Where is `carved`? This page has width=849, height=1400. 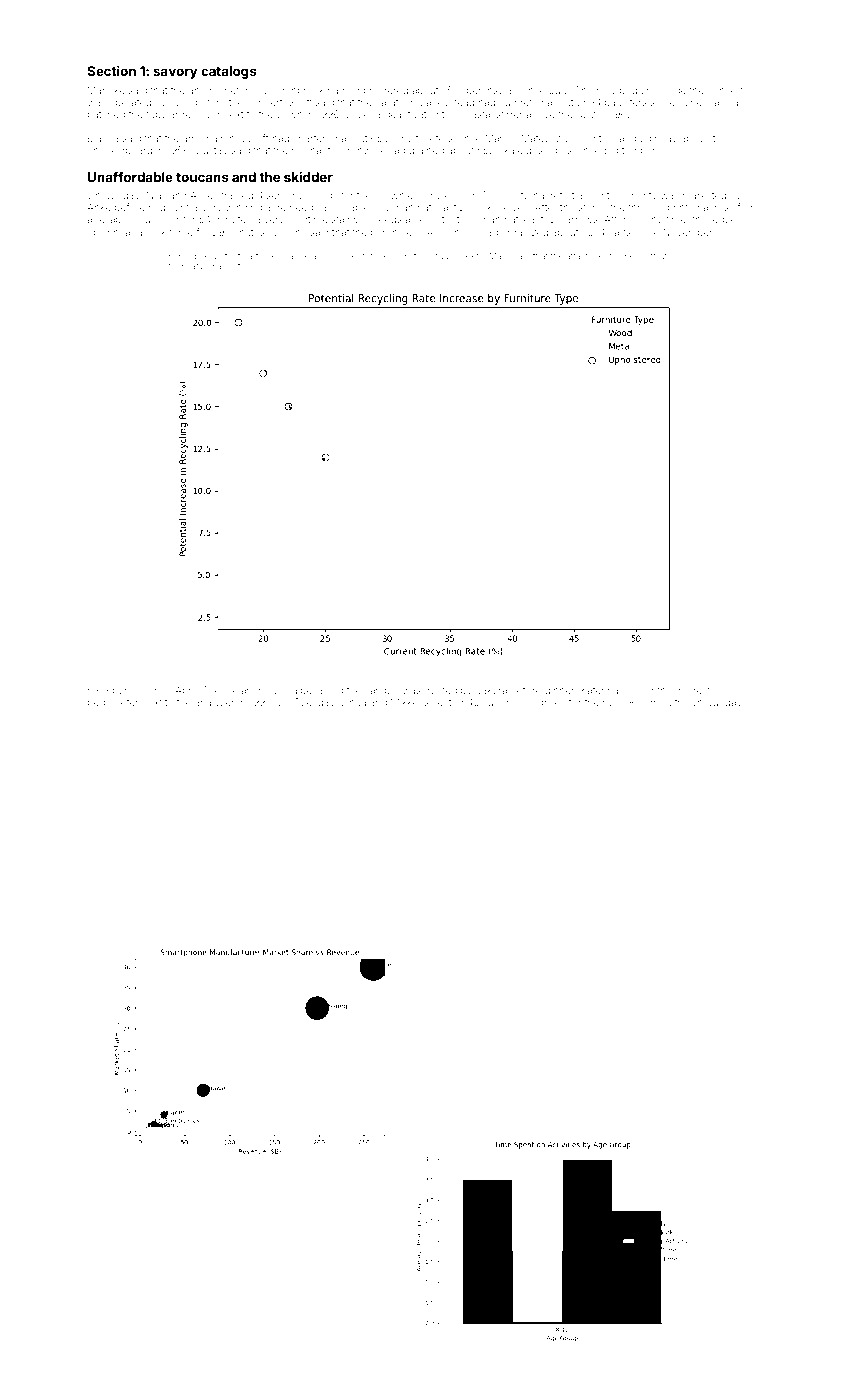 carved is located at coordinates (200, 266).
